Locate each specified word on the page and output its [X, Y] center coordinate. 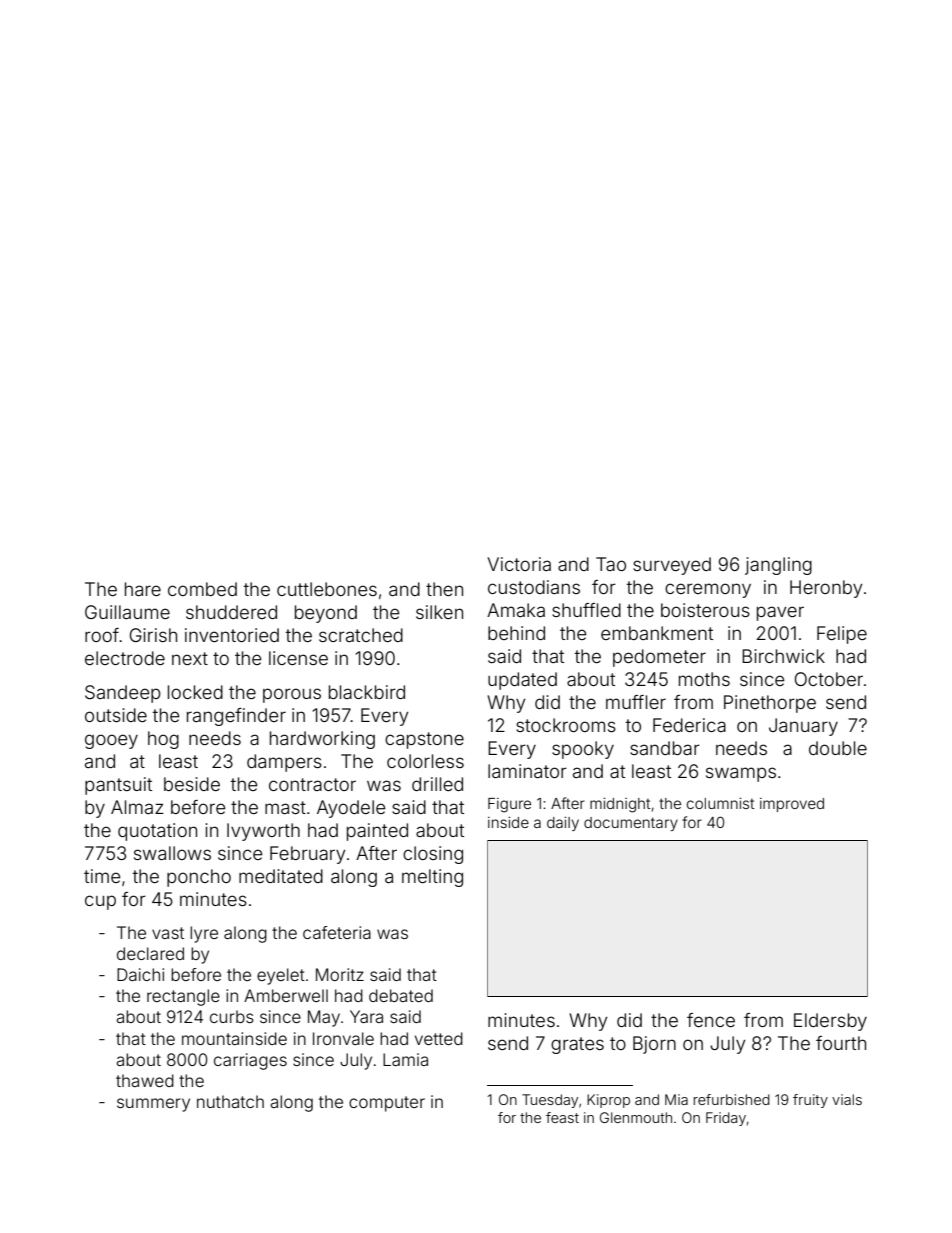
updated [522, 681]
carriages [250, 1061]
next [190, 658]
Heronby [826, 589]
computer [387, 1104]
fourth [841, 1043]
